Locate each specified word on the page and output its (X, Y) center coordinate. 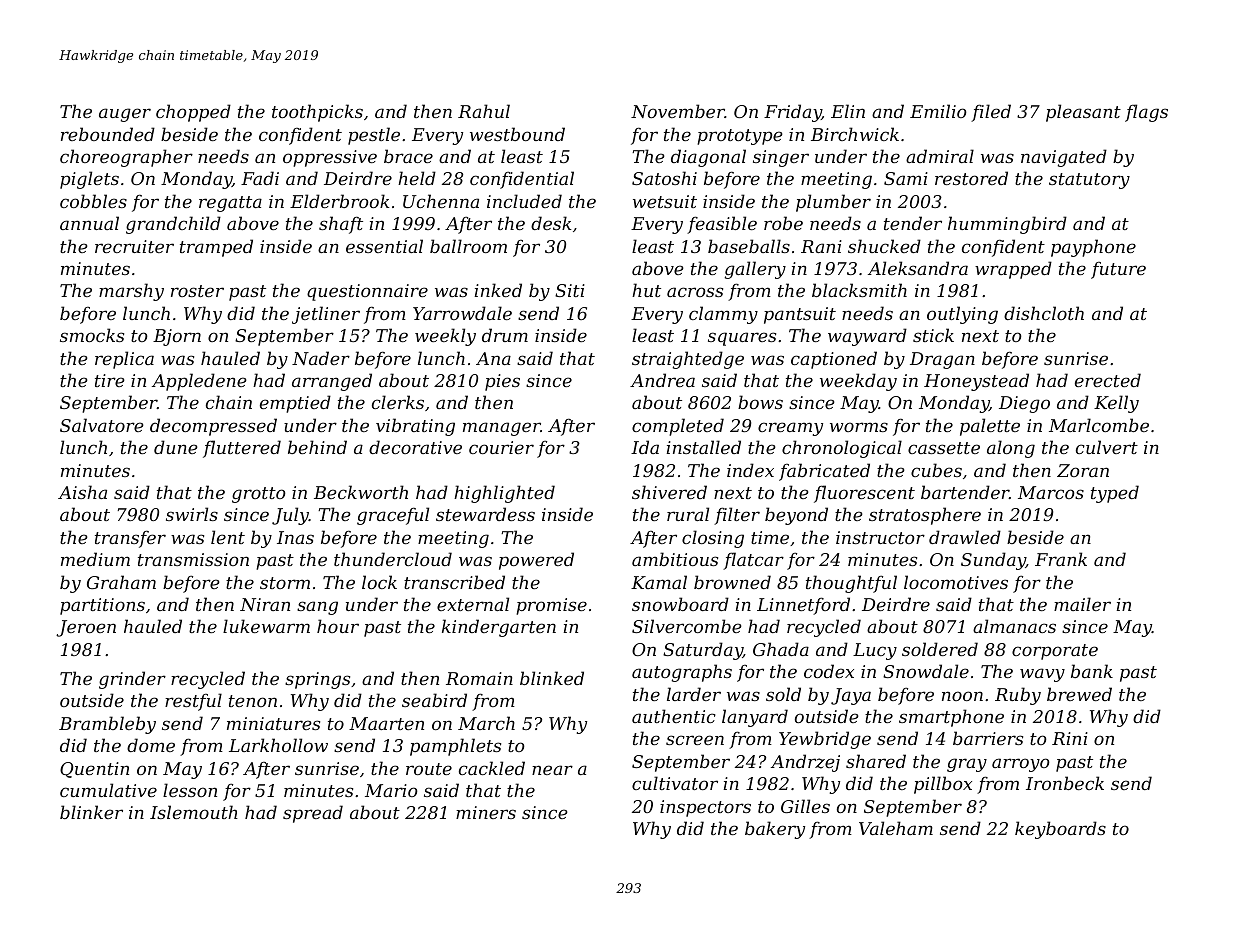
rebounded (108, 134)
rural (688, 514)
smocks (92, 335)
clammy (723, 315)
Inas (295, 537)
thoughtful (851, 584)
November (678, 111)
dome (151, 745)
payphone (1093, 248)
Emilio (938, 111)
